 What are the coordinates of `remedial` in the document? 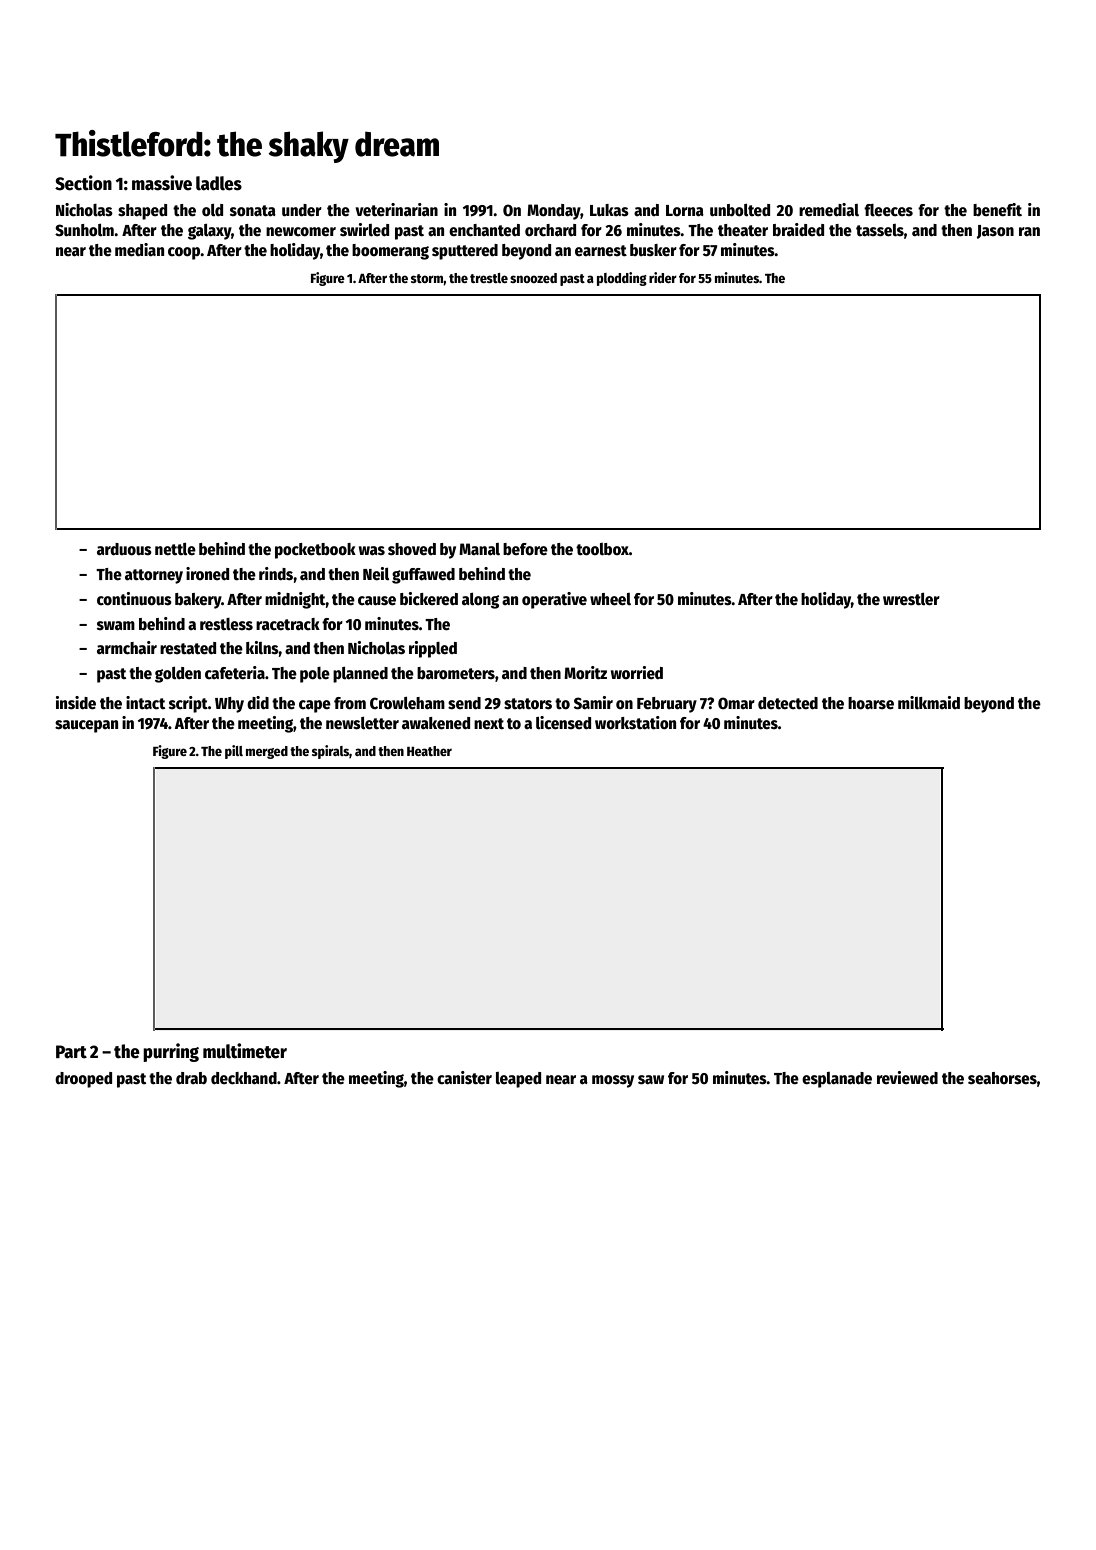 It's located at (829, 210).
